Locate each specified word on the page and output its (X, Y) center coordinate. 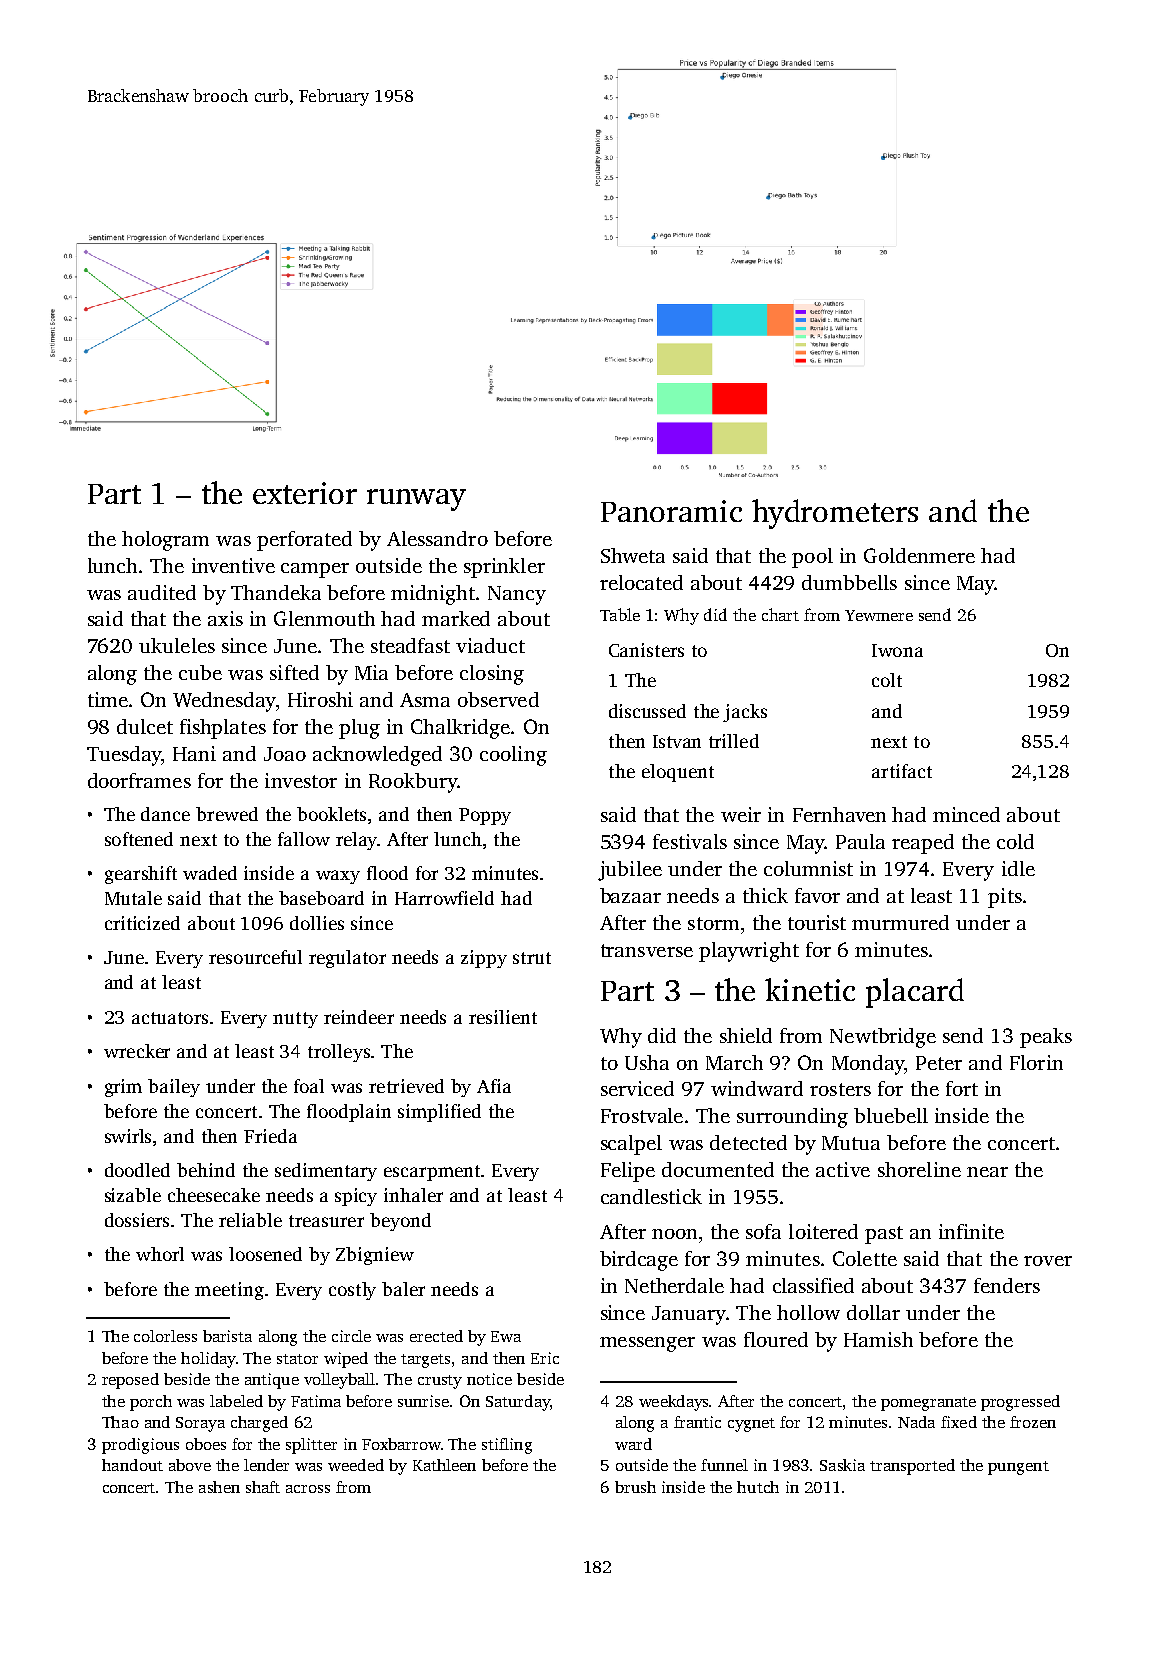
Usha (647, 1062)
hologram (165, 541)
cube (200, 672)
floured (776, 1339)
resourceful (255, 957)
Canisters (646, 650)
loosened (265, 1254)
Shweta (633, 555)
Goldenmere (919, 555)
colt (887, 680)
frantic (697, 1422)
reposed (130, 1381)
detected (748, 1142)
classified (813, 1285)
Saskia (842, 1465)
